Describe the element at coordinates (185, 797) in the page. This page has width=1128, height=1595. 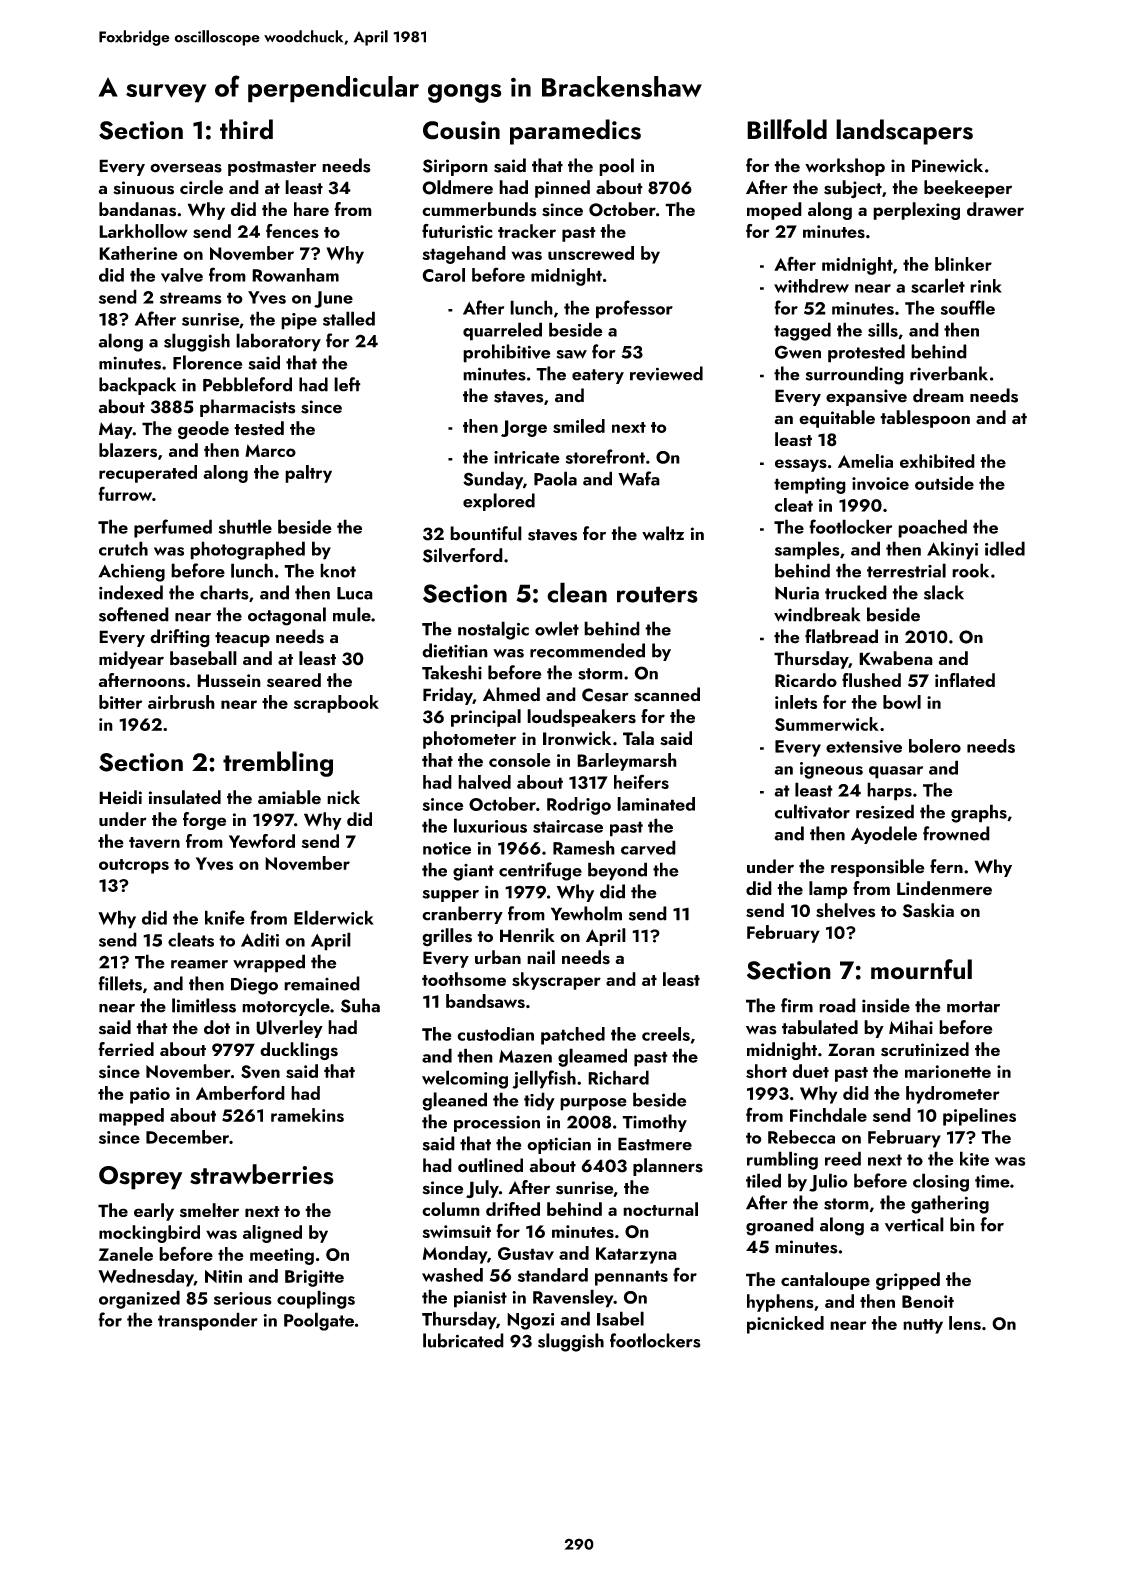
I see `insulated` at that location.
